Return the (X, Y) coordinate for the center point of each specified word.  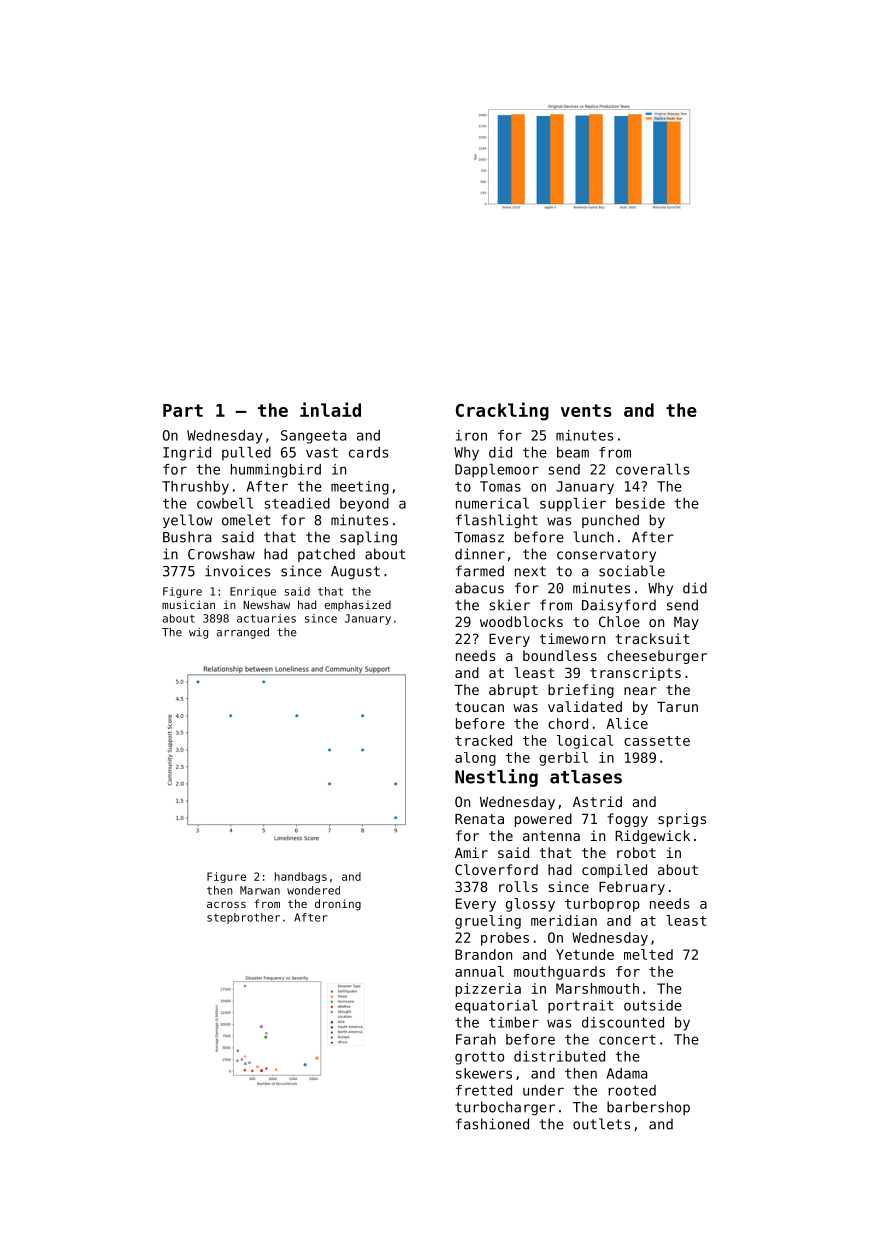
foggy (627, 820)
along (475, 759)
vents (586, 410)
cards (368, 452)
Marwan (260, 890)
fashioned (492, 1124)
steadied (297, 503)
